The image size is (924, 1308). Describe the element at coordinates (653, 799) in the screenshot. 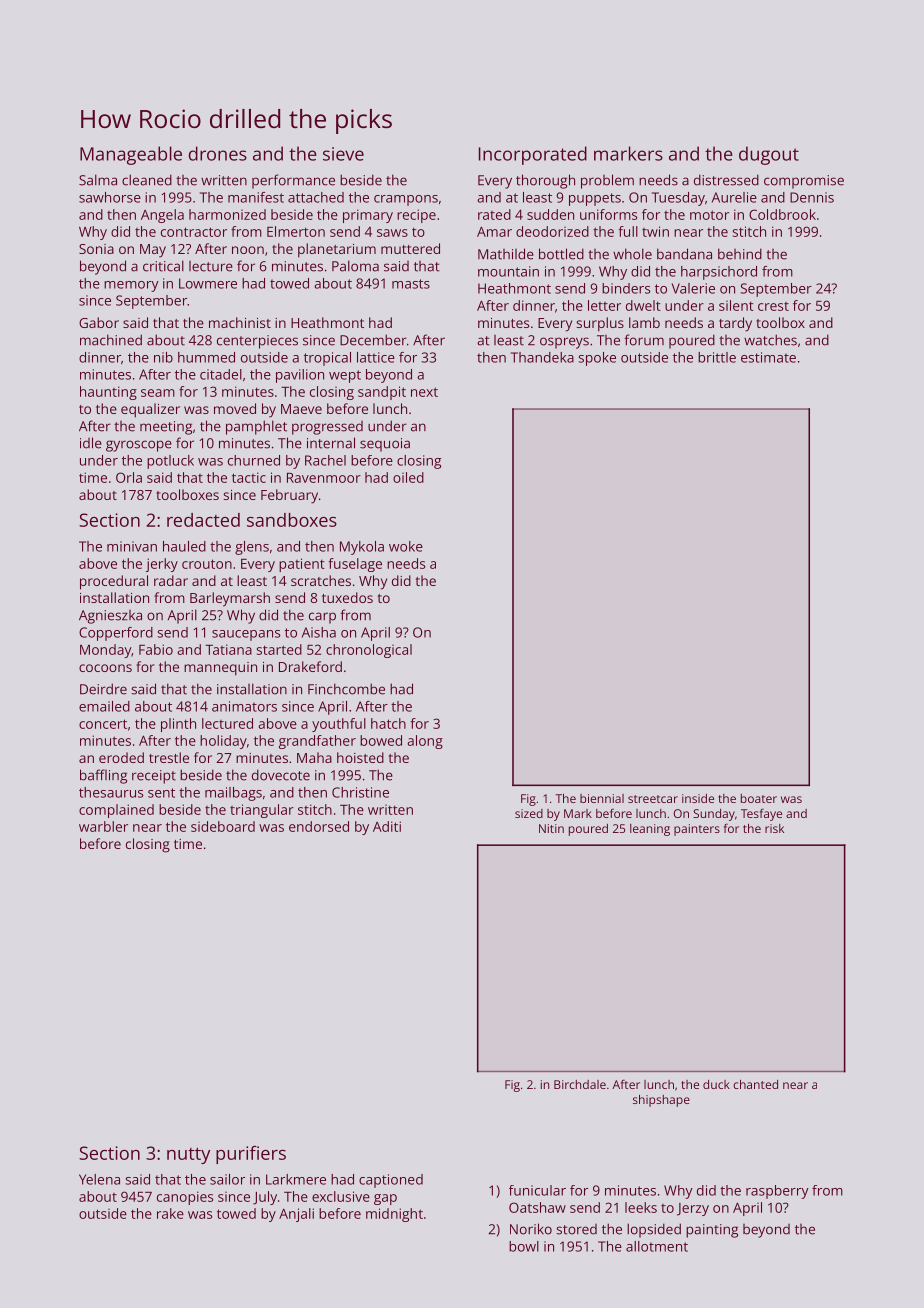

I see `streetcar` at that location.
